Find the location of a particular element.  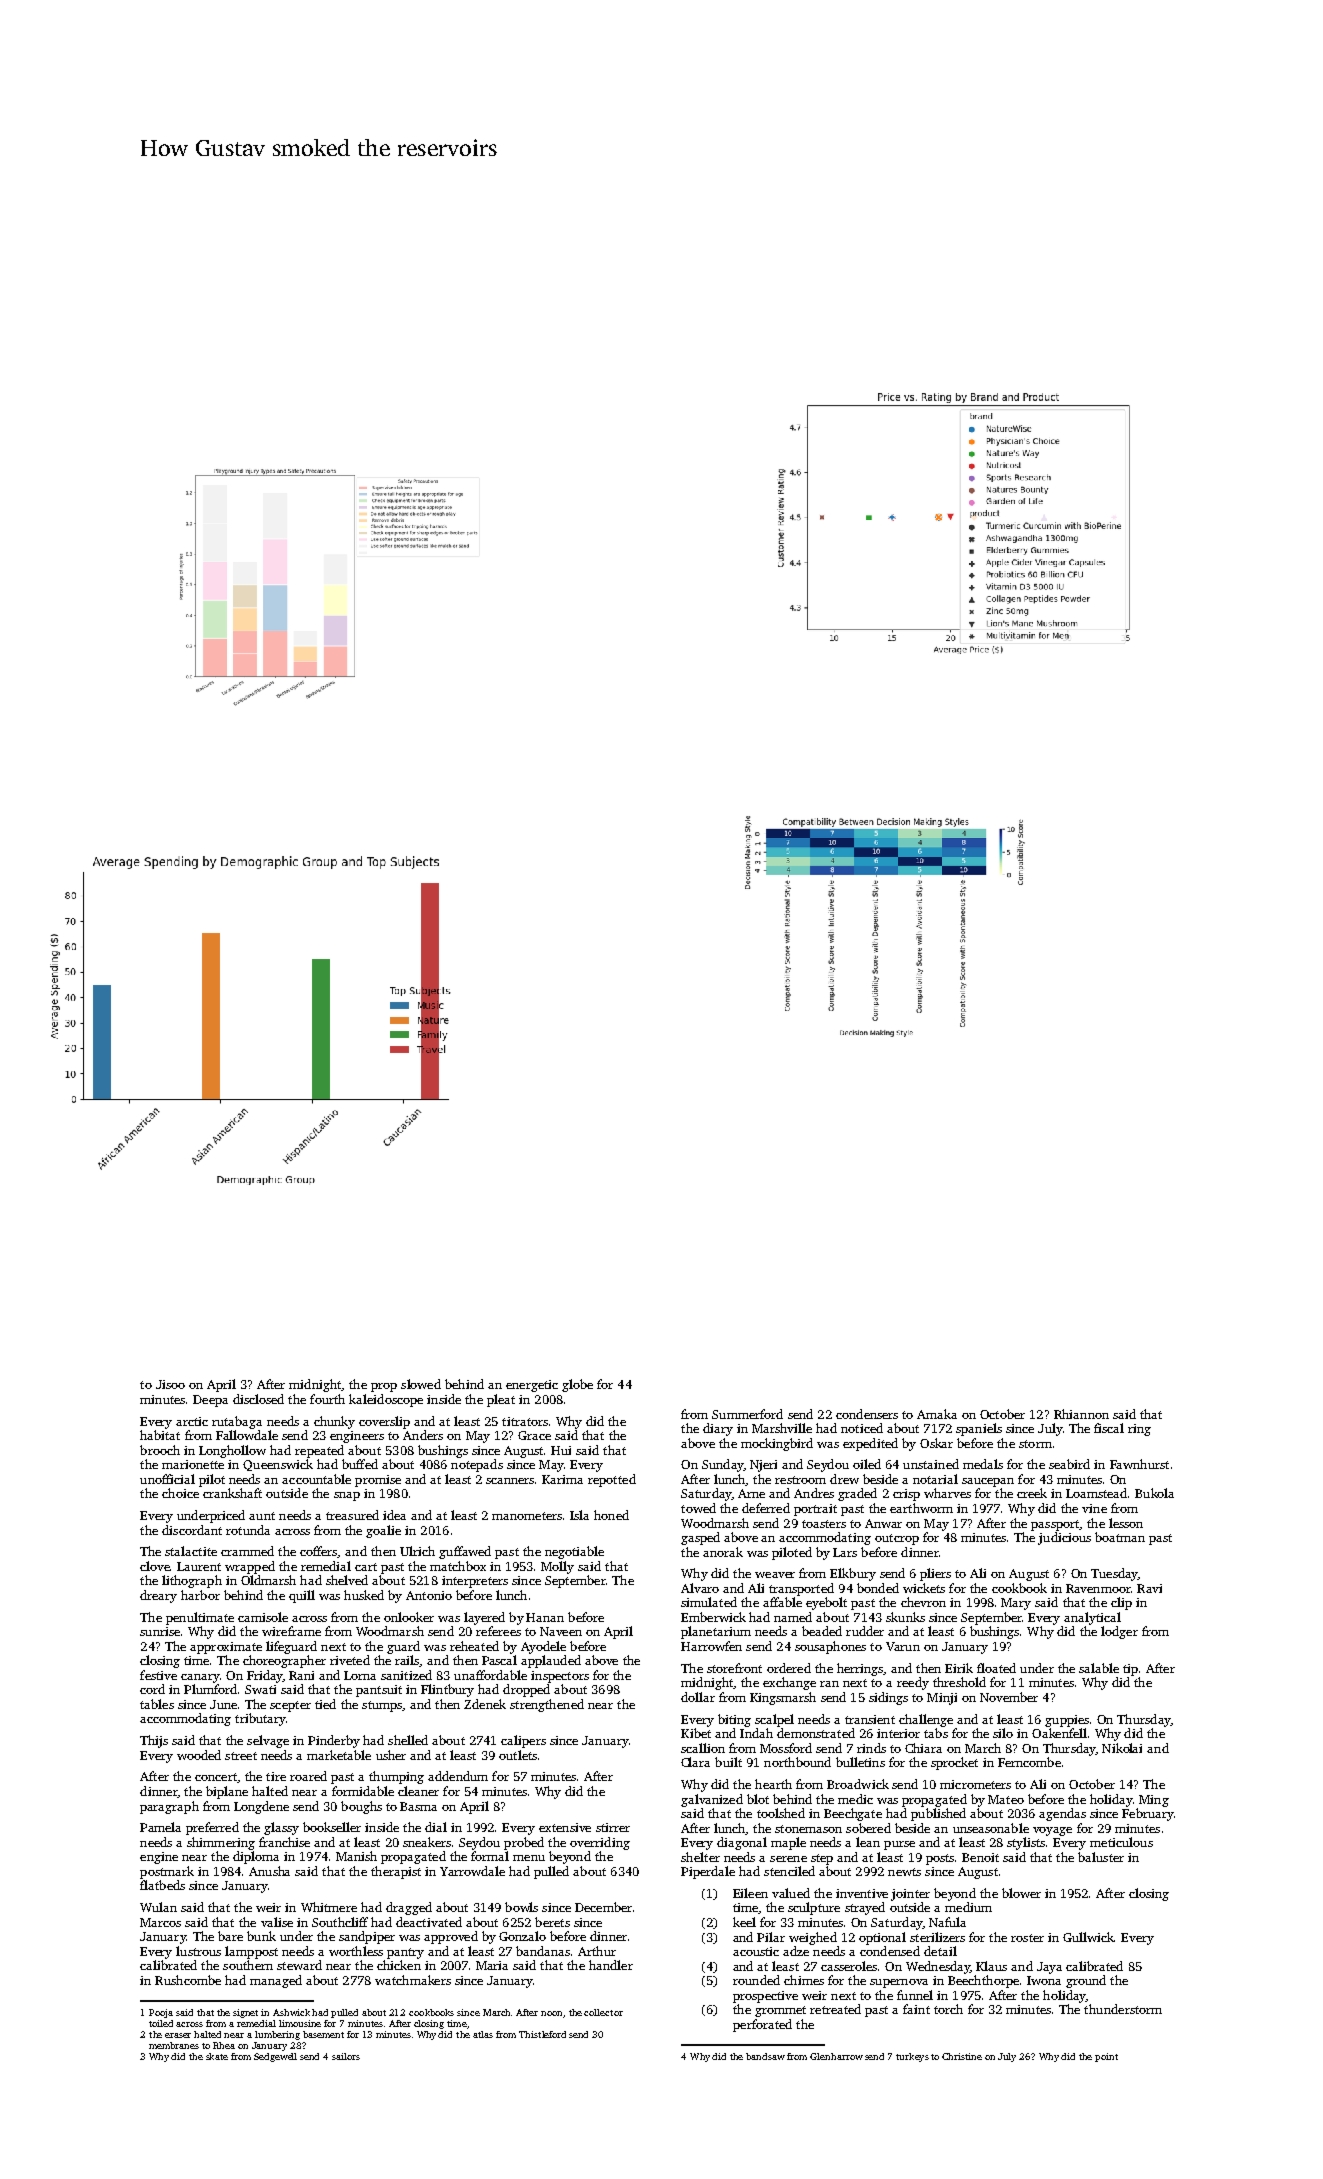

habitat is located at coordinates (160, 1435).
